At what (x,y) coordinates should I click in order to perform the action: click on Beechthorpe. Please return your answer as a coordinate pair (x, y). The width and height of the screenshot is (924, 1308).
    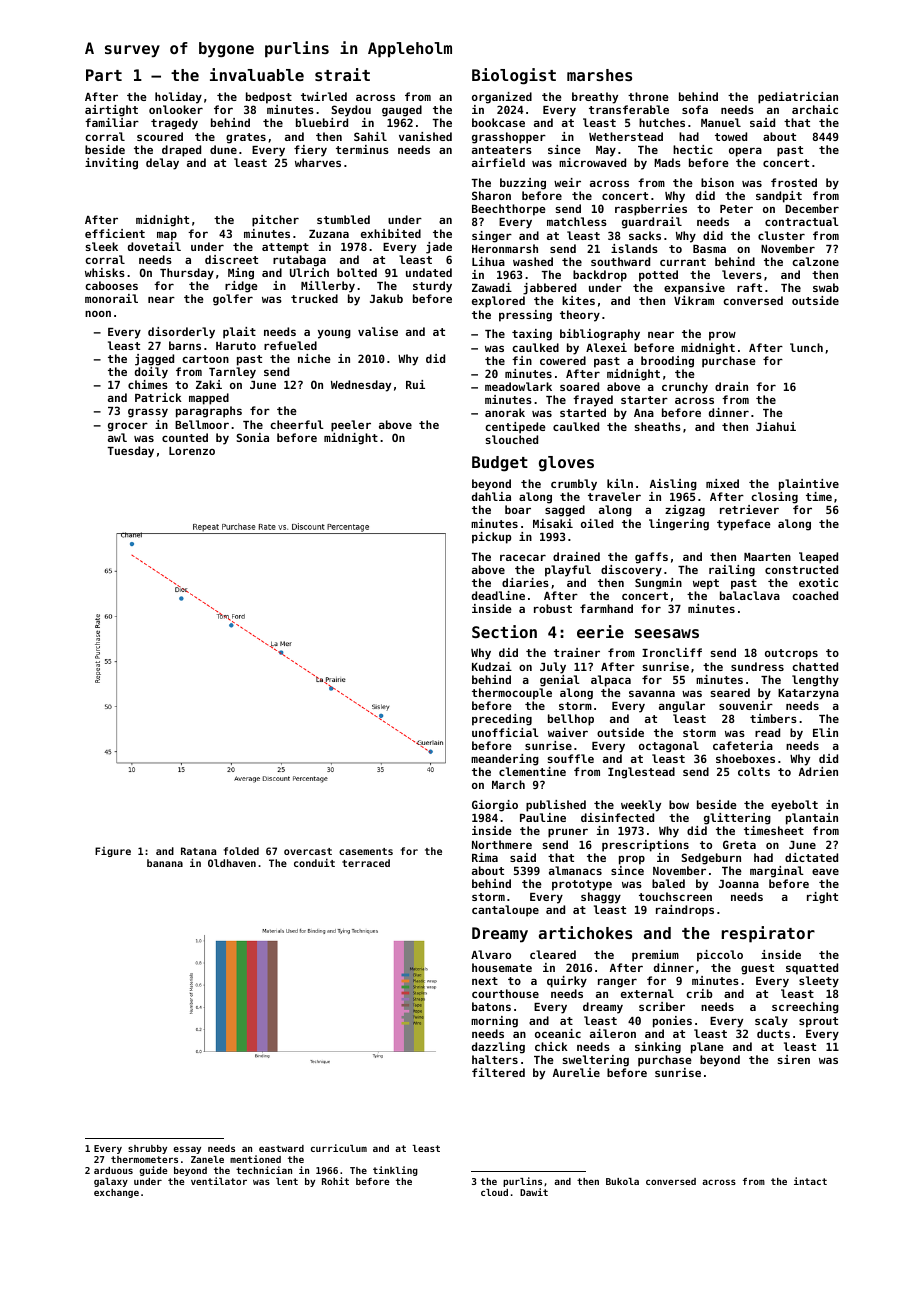
    Looking at the image, I should click on (509, 210).
